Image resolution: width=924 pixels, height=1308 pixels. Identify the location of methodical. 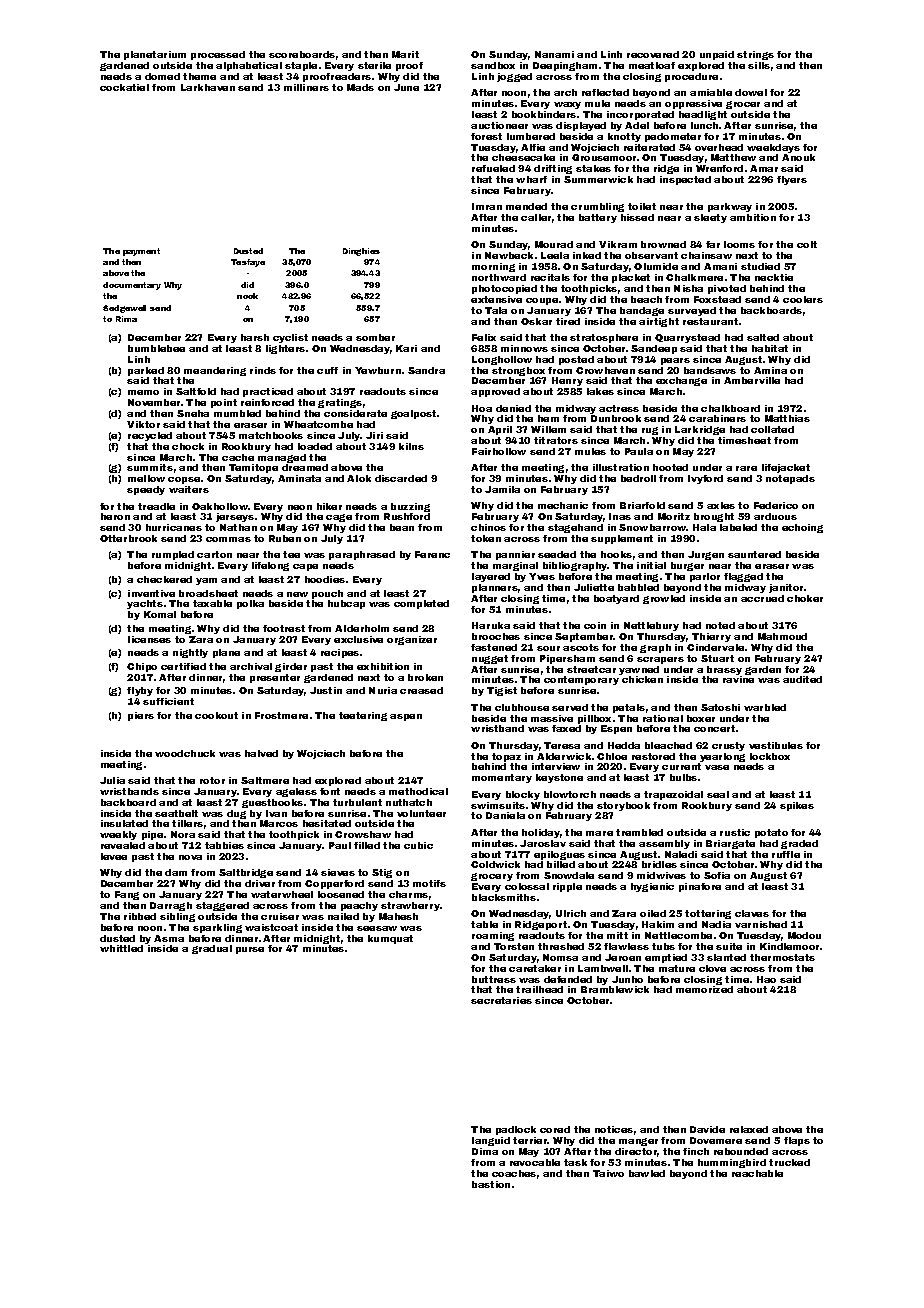
(418, 791).
